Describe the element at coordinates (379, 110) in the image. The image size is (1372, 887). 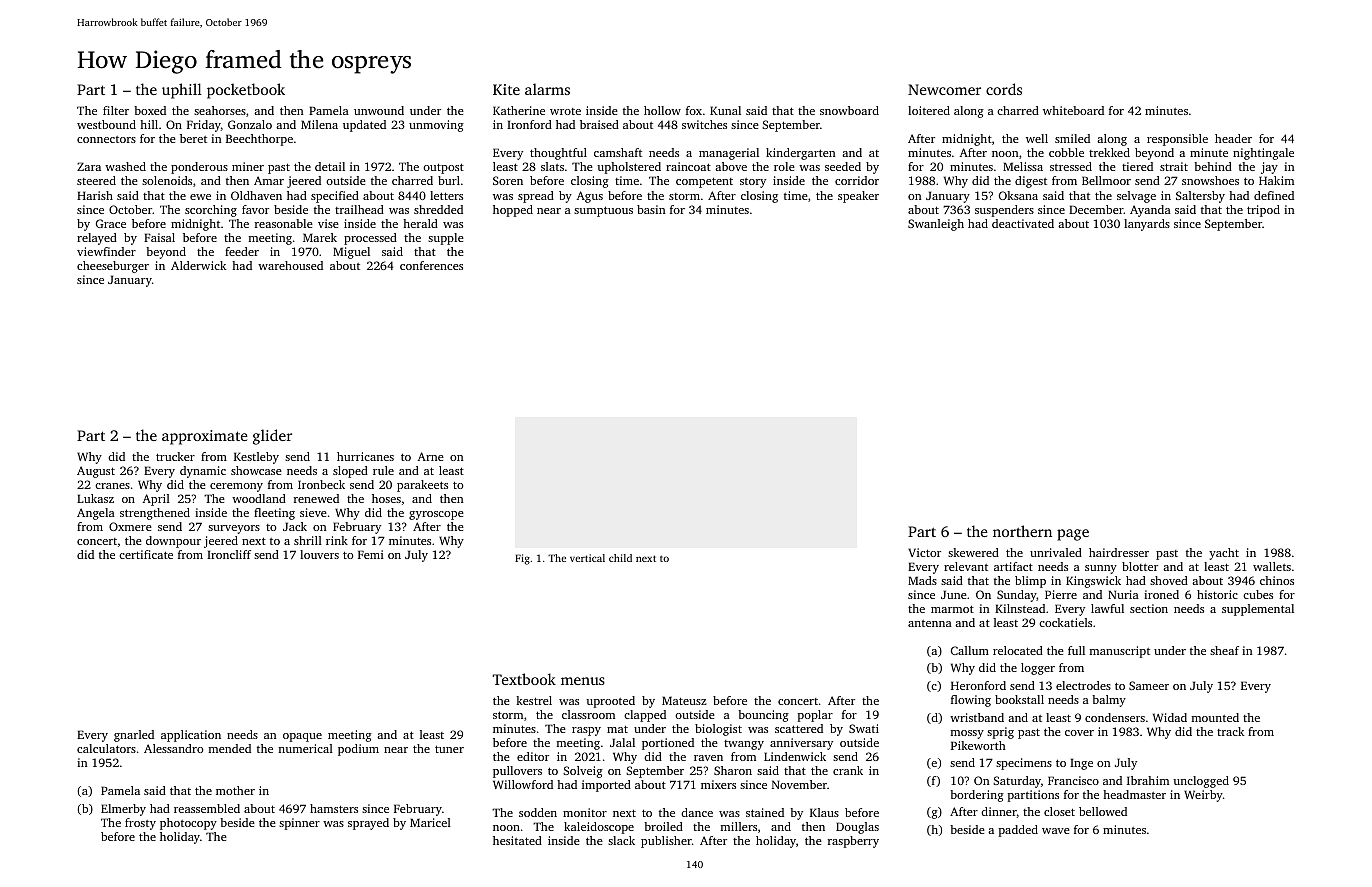
I see `unwound` at that location.
